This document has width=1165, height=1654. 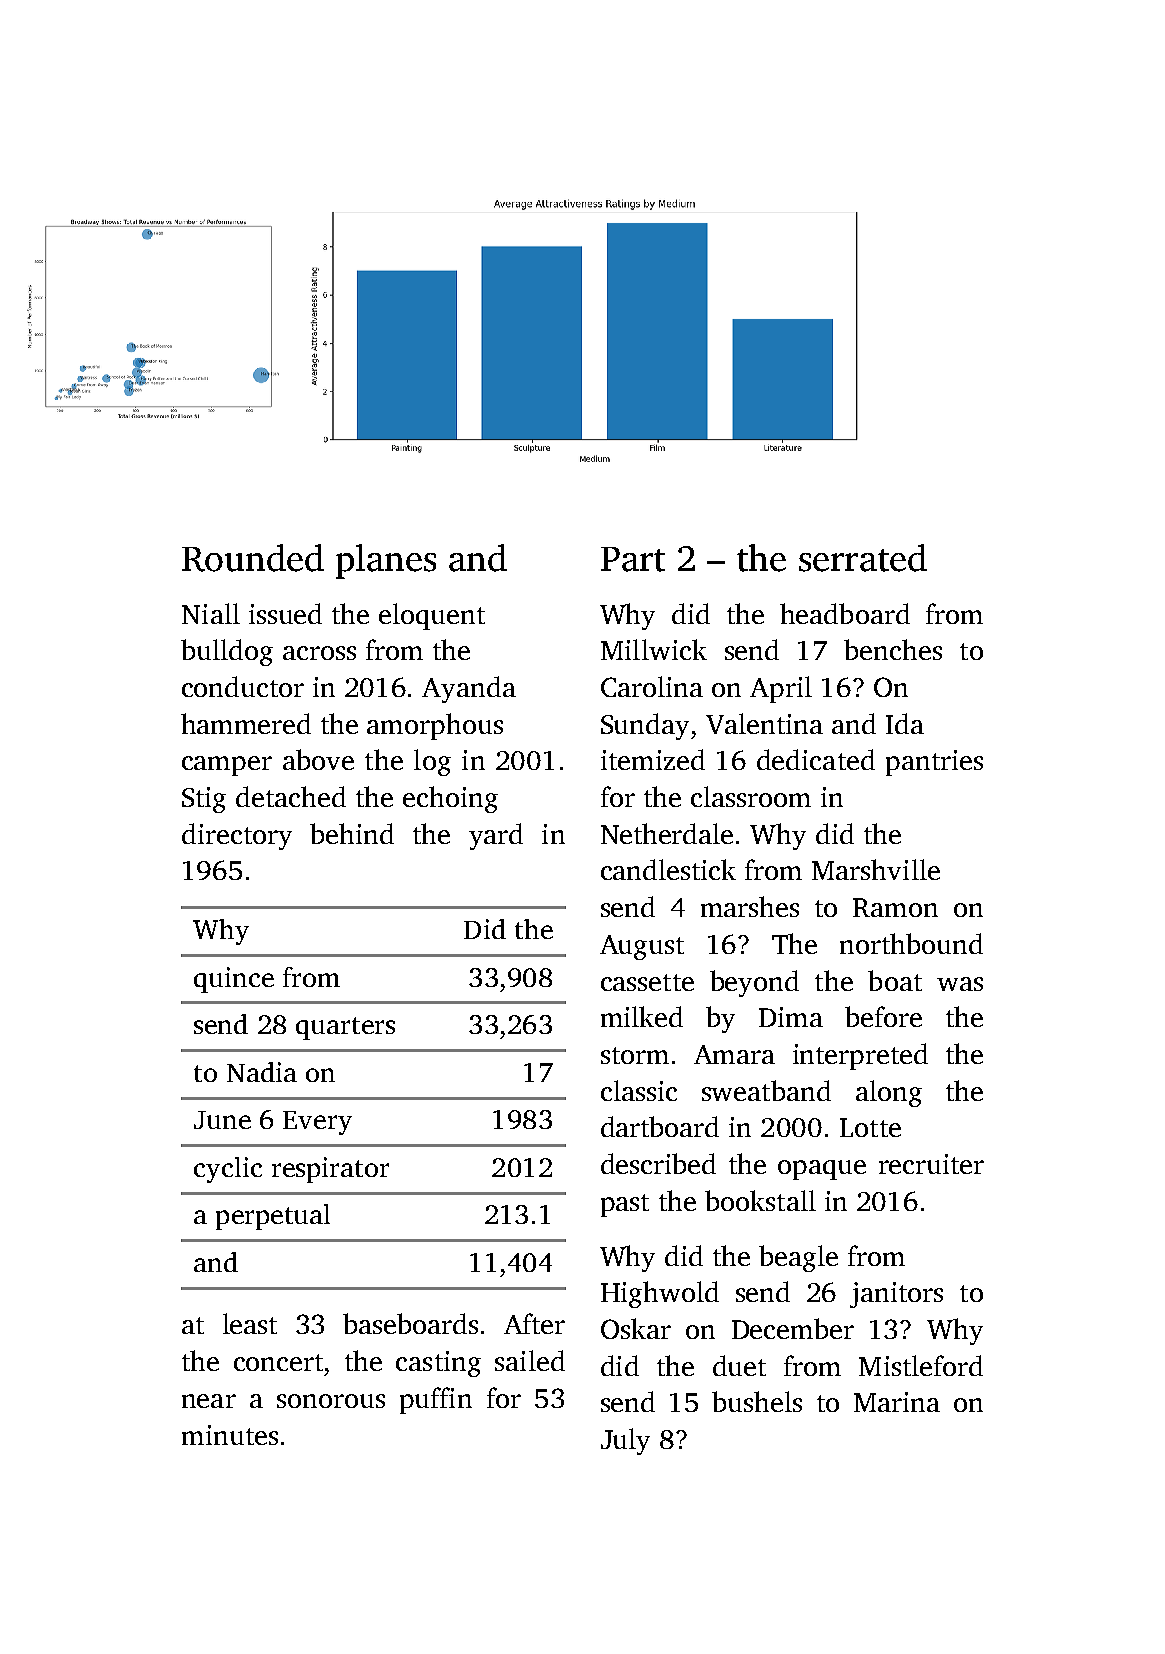 What do you see at coordinates (863, 558) in the document?
I see `serrated` at bounding box center [863, 558].
